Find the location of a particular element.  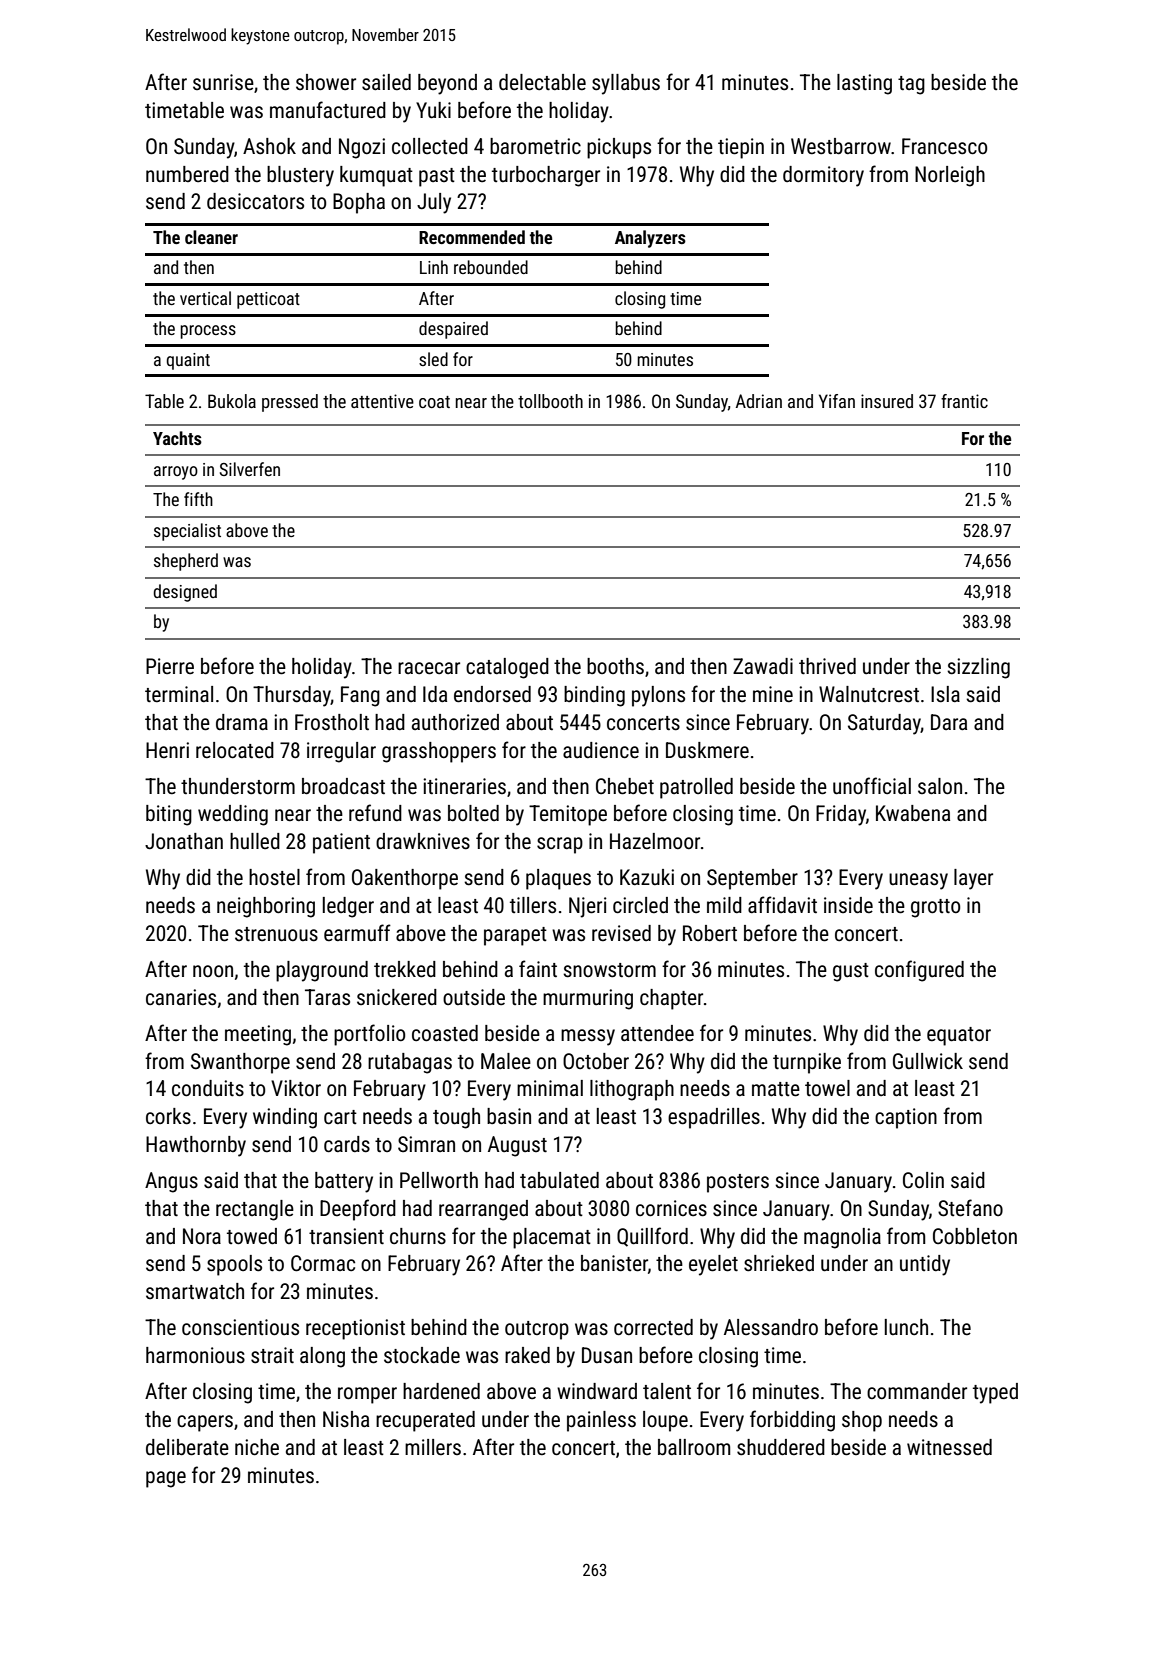

Silverfen is located at coordinates (250, 469).
